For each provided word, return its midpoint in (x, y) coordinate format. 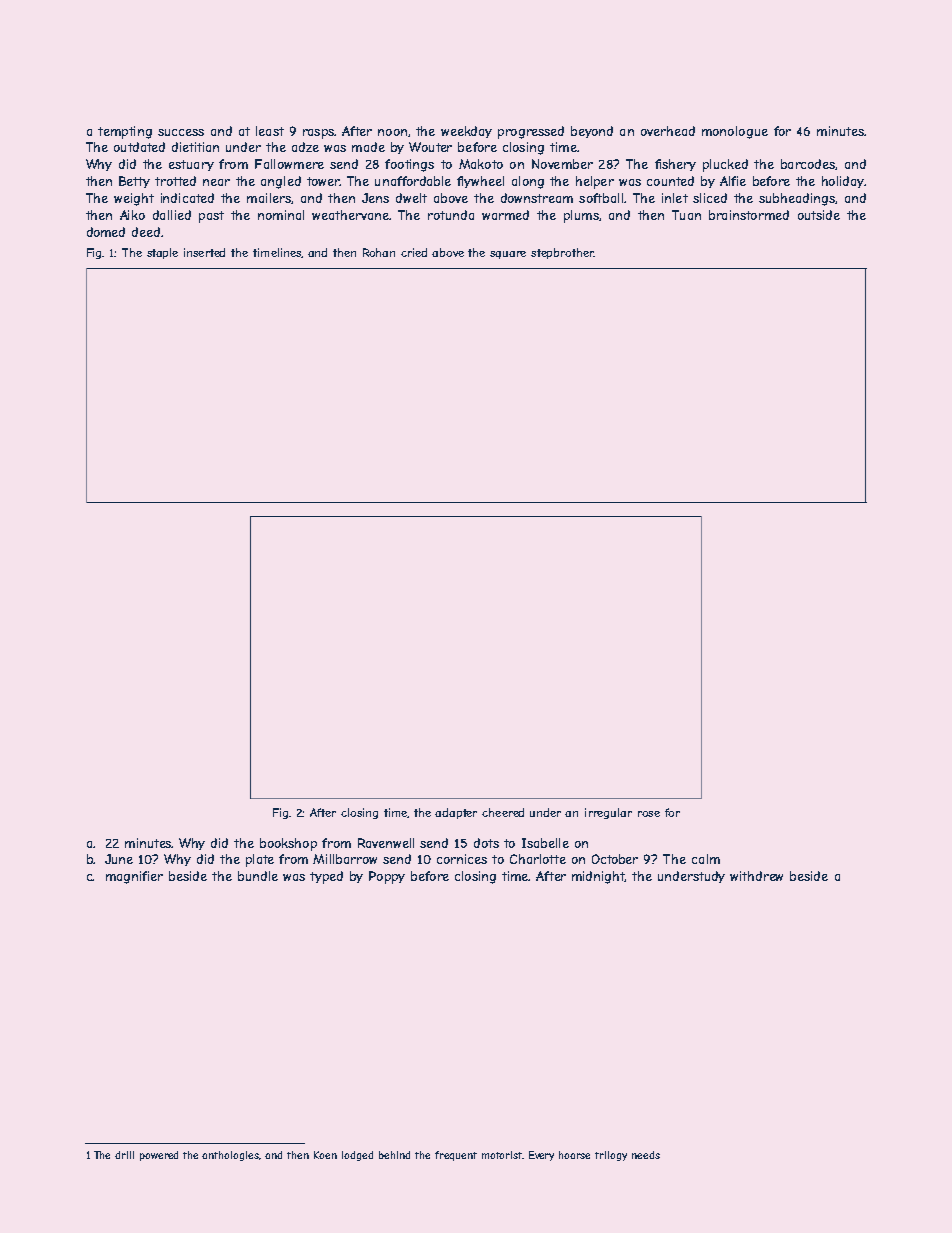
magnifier (134, 877)
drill (124, 1155)
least (270, 131)
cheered (503, 812)
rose (649, 814)
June (119, 859)
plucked (725, 165)
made (368, 147)
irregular (608, 813)
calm (706, 859)
